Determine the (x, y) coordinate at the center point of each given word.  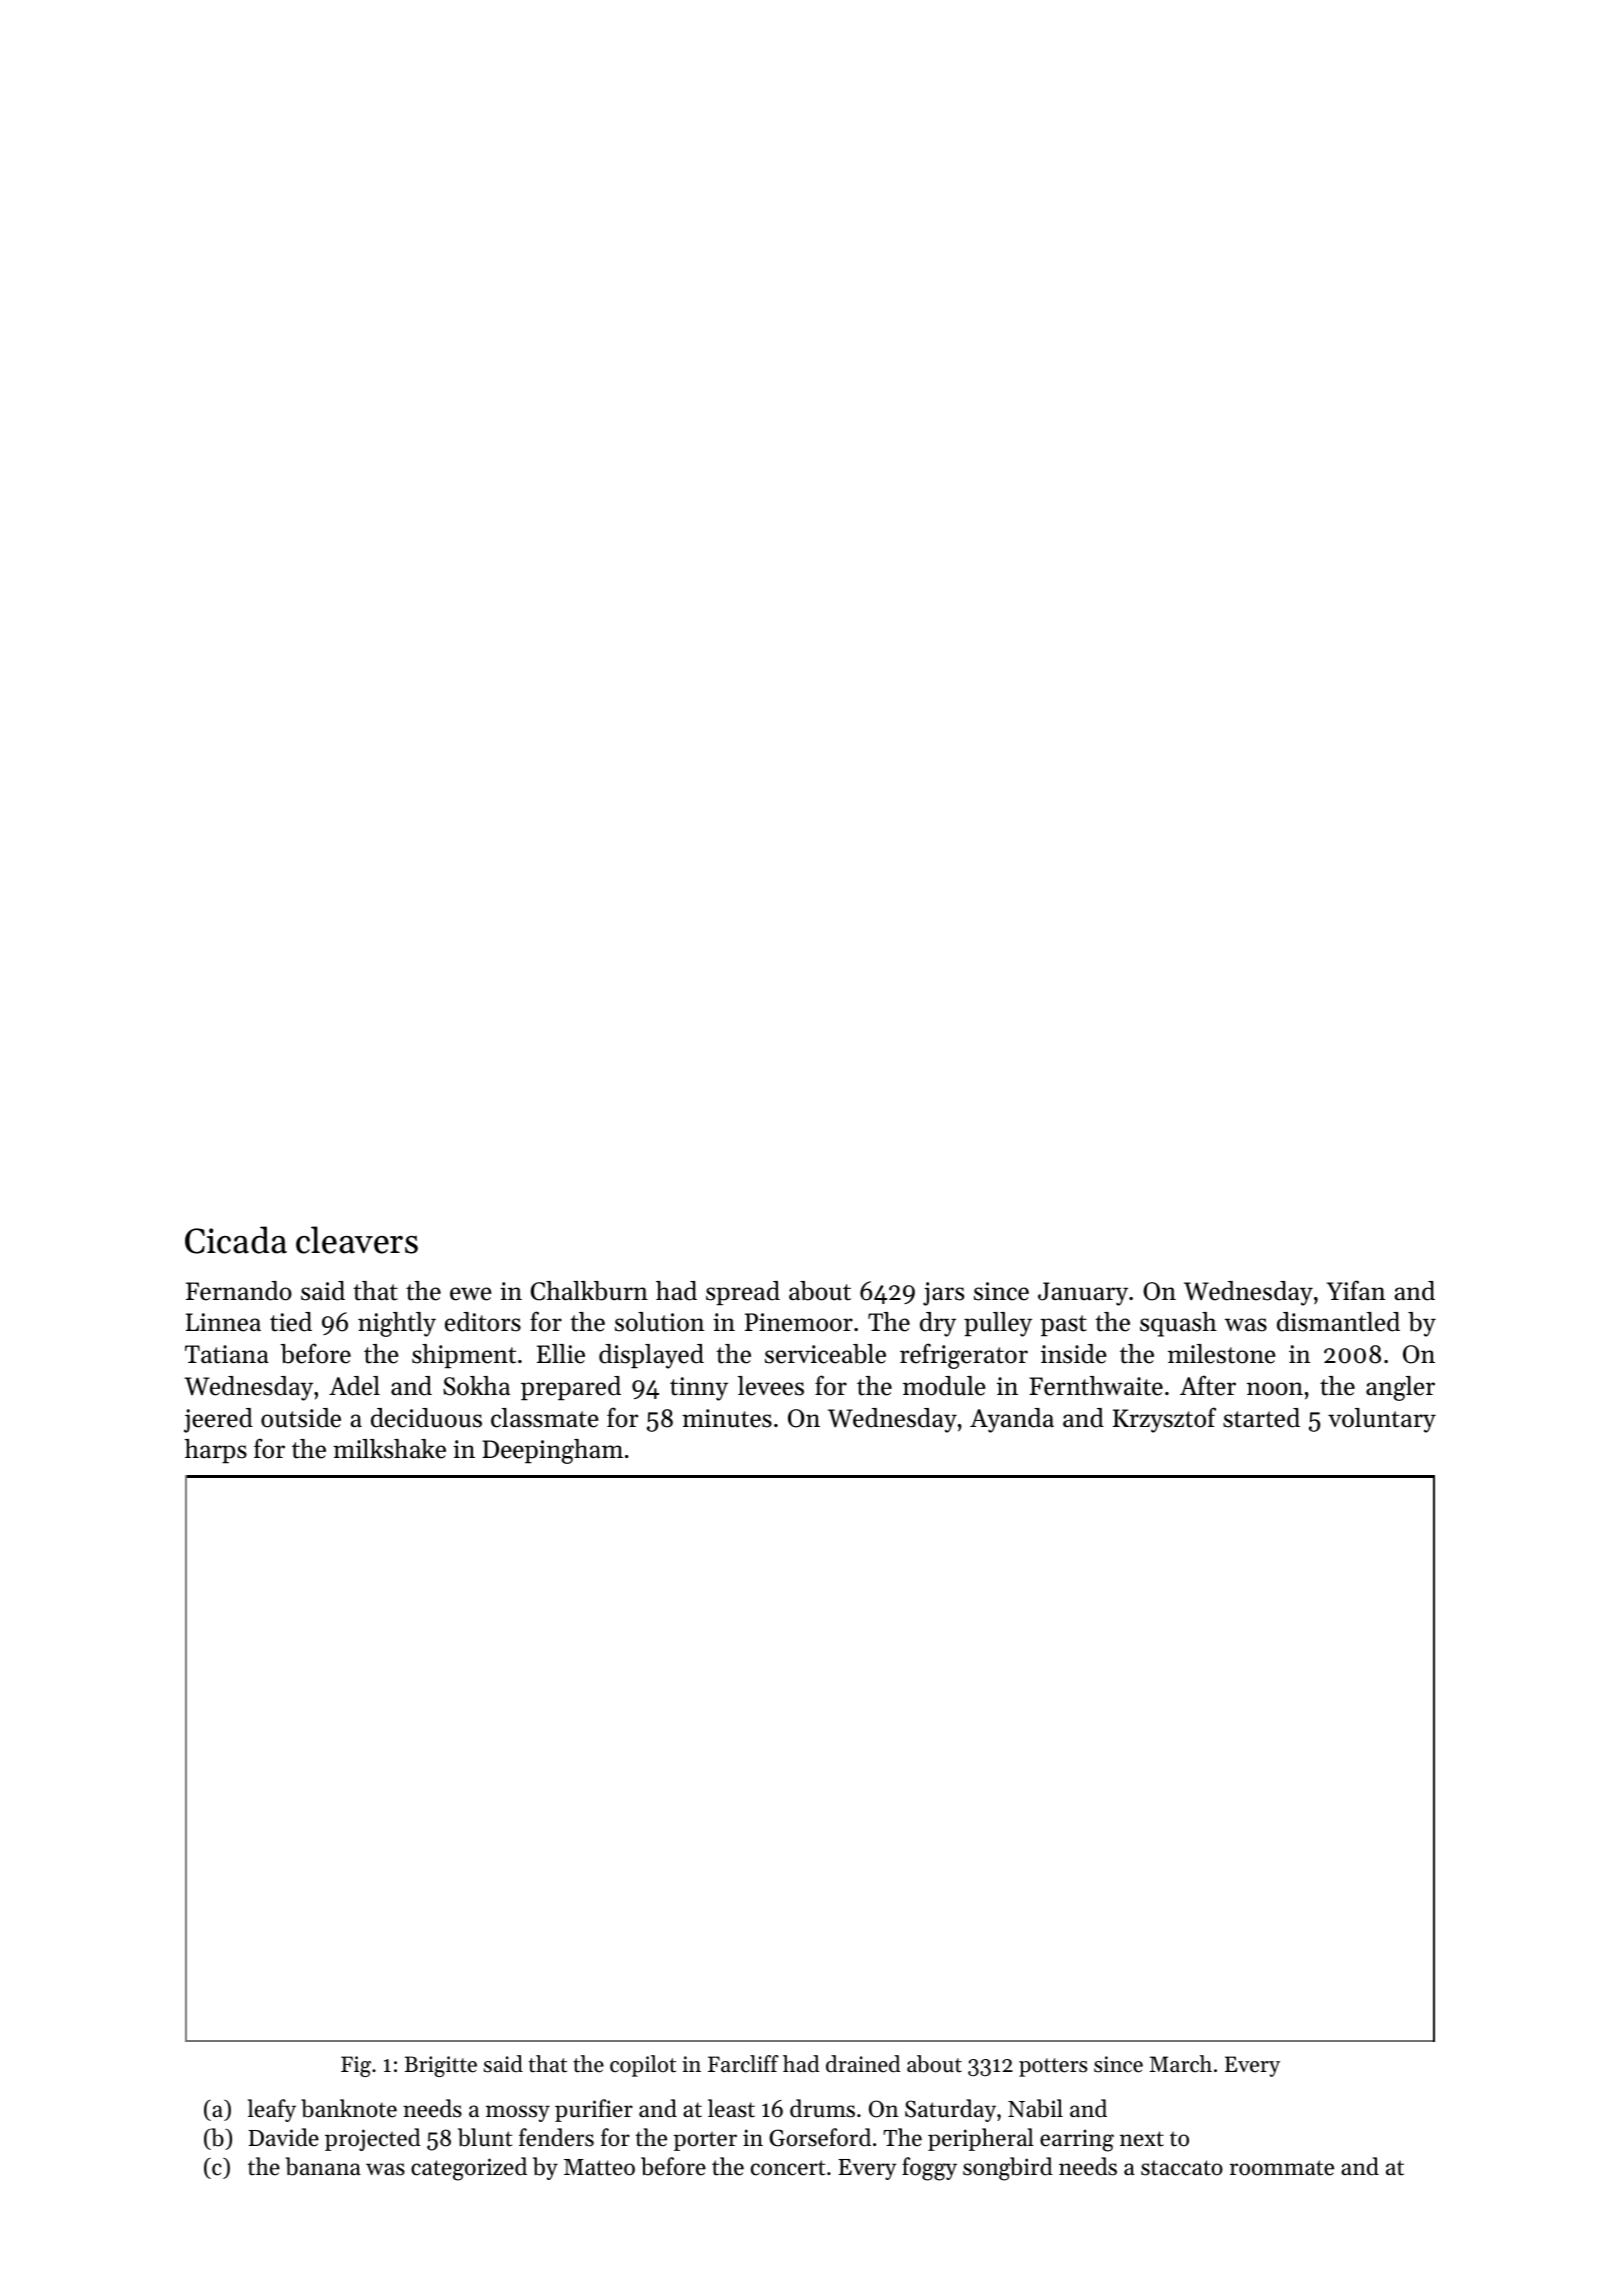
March (1181, 2064)
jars (943, 1294)
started (1261, 1418)
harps (216, 1451)
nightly (397, 1324)
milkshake (389, 1449)
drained (863, 2064)
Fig (356, 2066)
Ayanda (1012, 1420)
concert (788, 2168)
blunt (485, 2137)
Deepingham (552, 1451)
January (1083, 1294)
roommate (1282, 2168)
